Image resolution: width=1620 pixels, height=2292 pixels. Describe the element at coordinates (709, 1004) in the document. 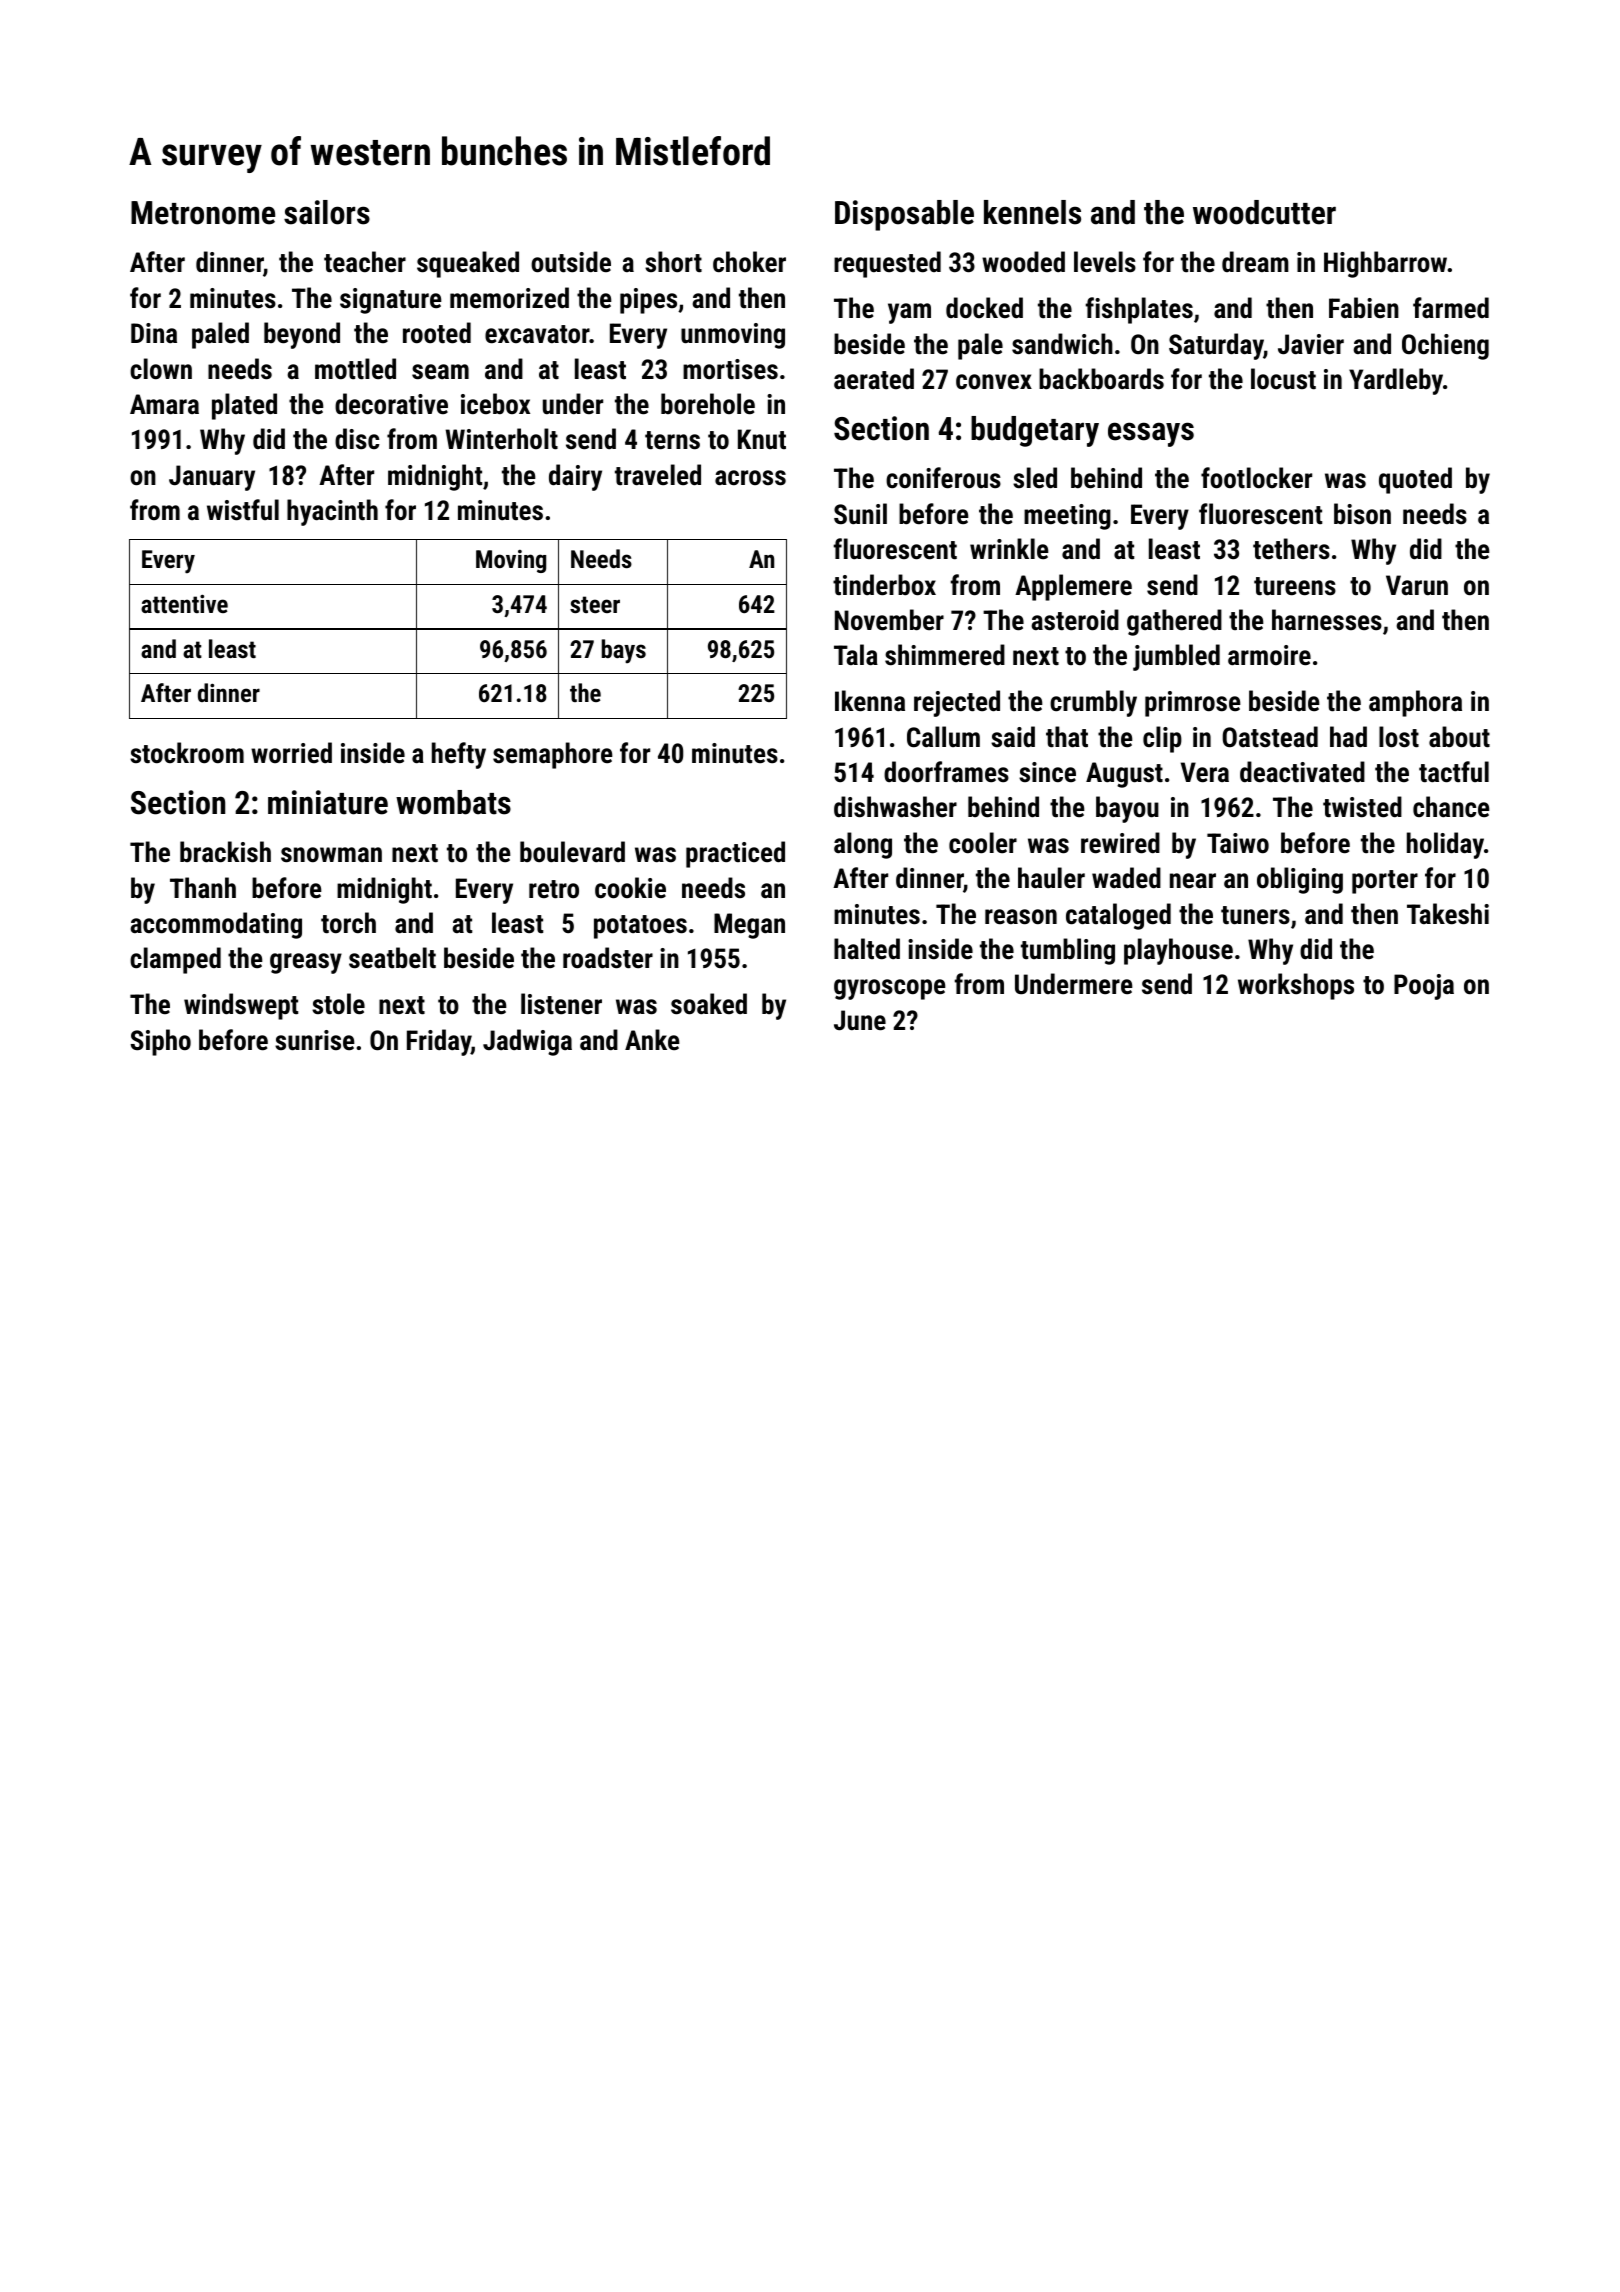

I see `soaked` at that location.
